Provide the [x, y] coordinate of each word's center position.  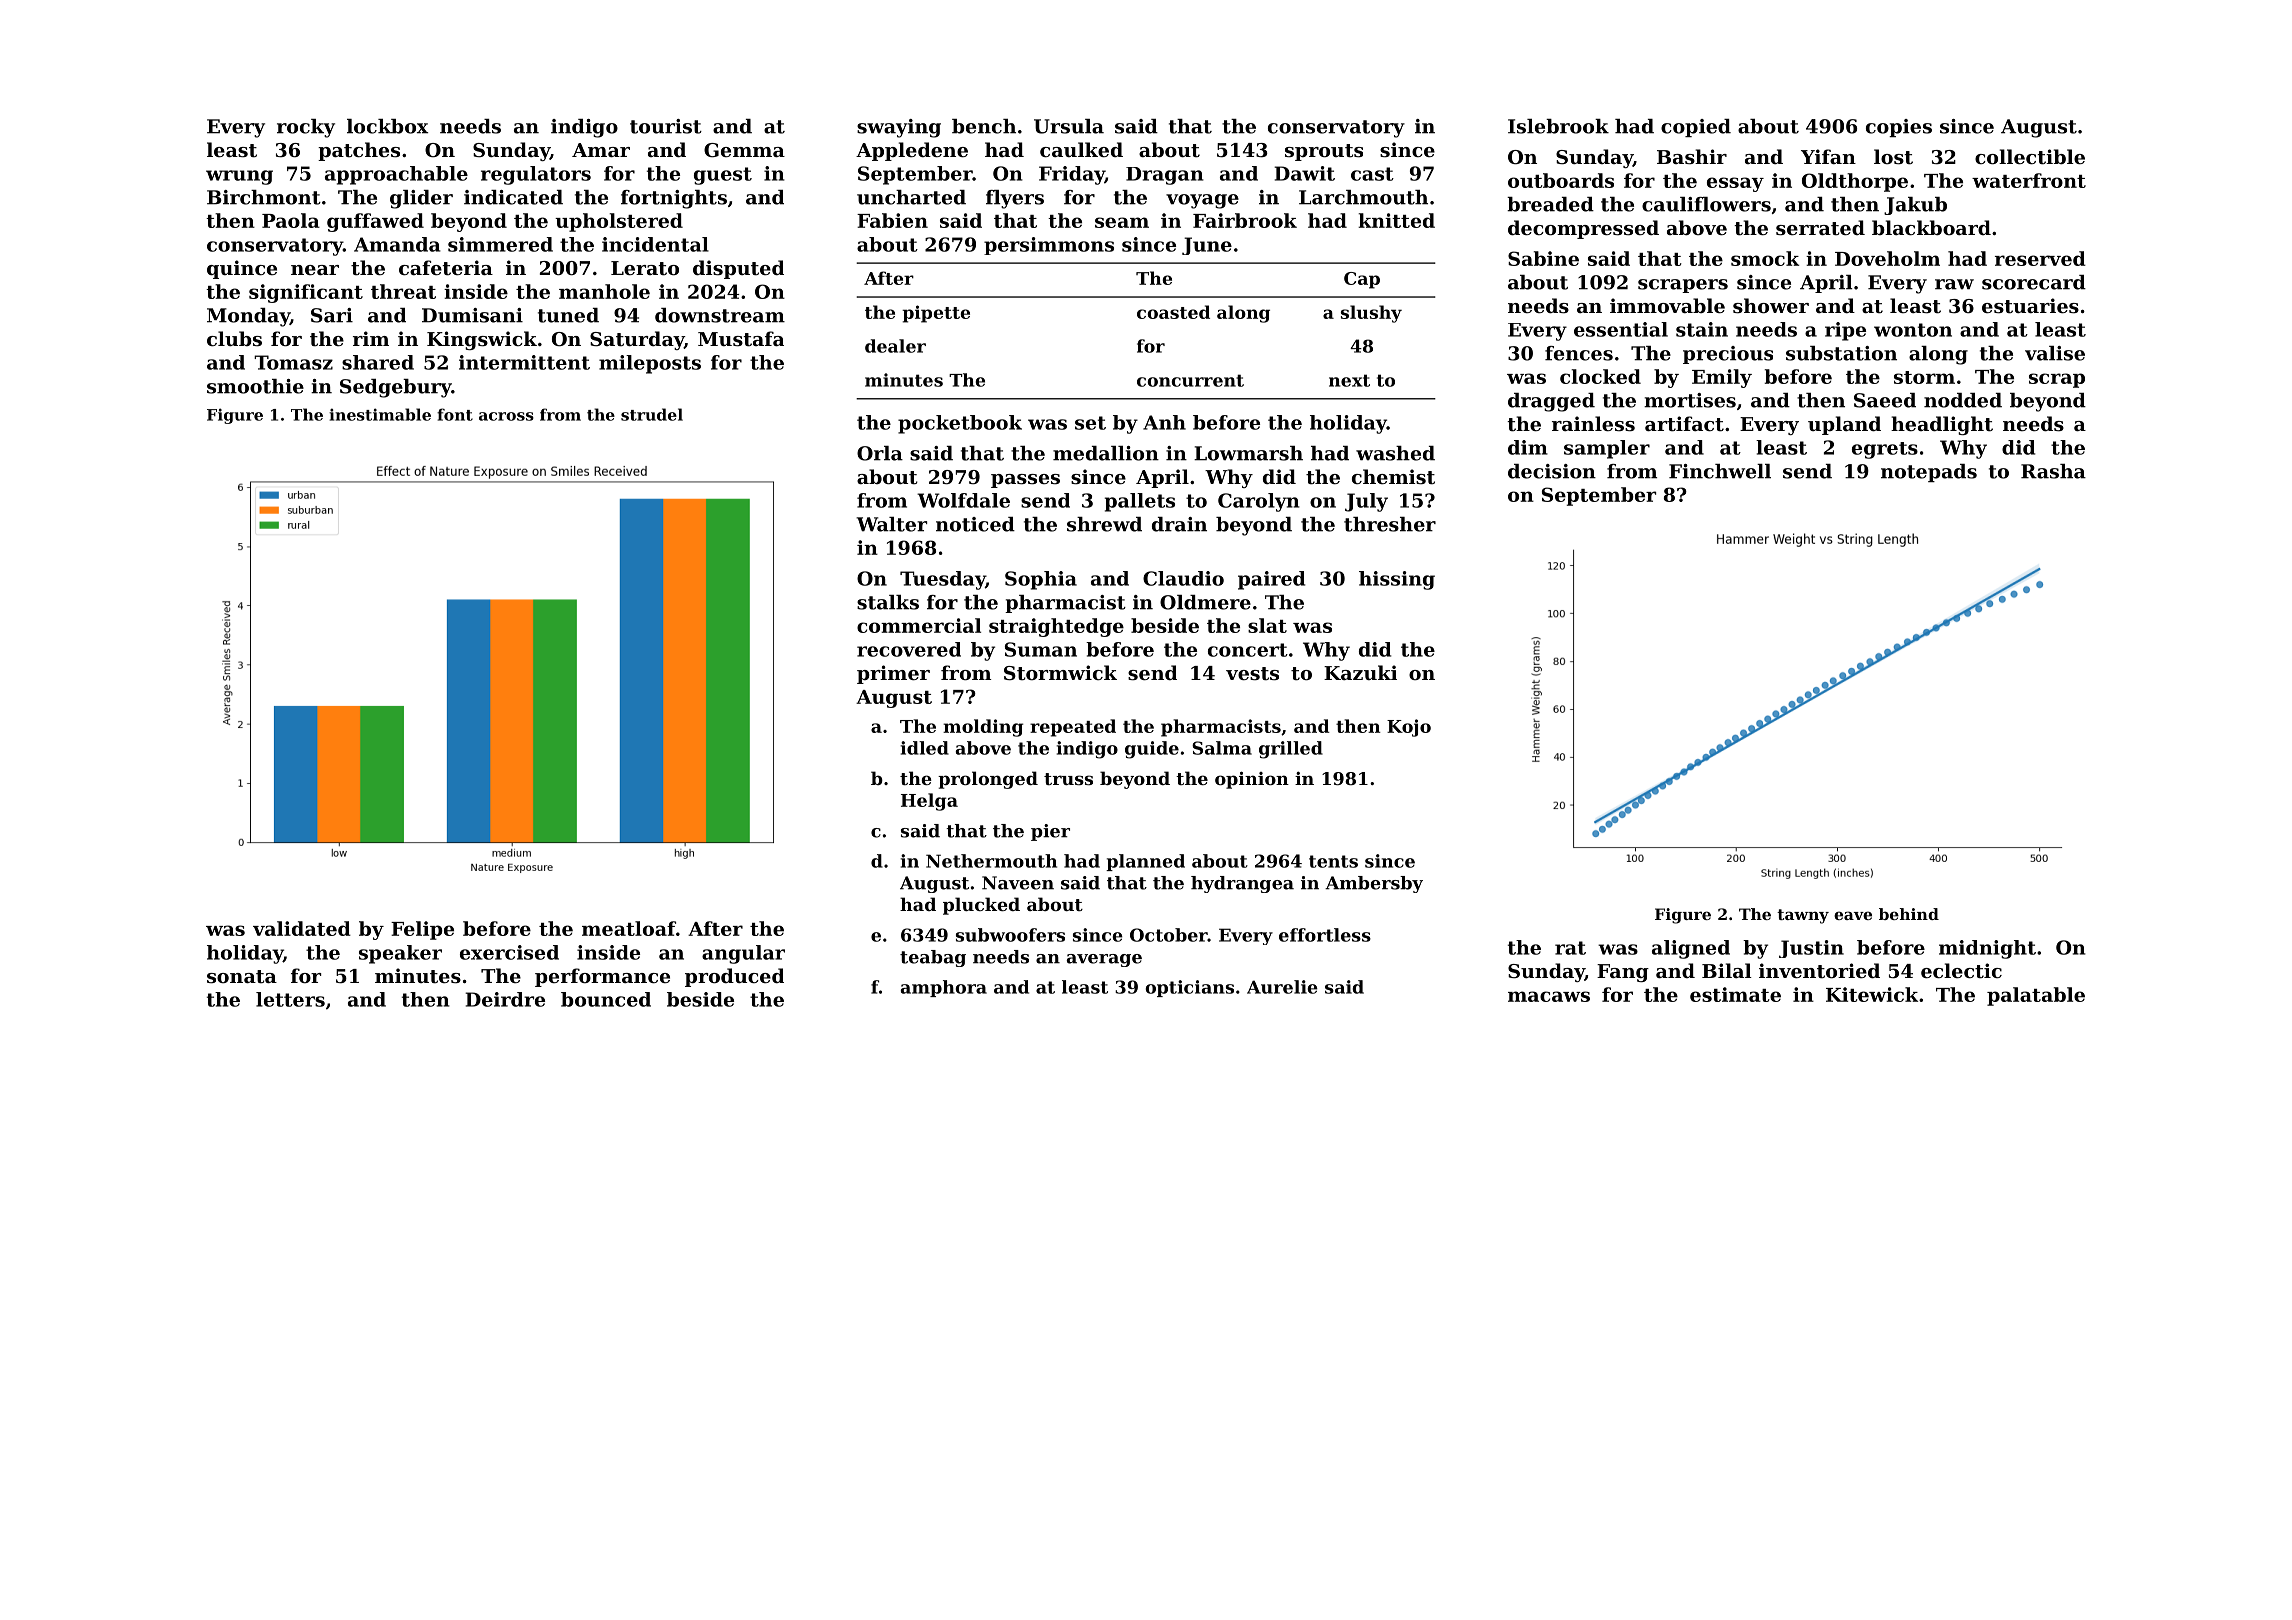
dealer [895, 346]
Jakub [1915, 206]
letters [290, 999]
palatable [2036, 996]
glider [421, 199]
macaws [1549, 996]
